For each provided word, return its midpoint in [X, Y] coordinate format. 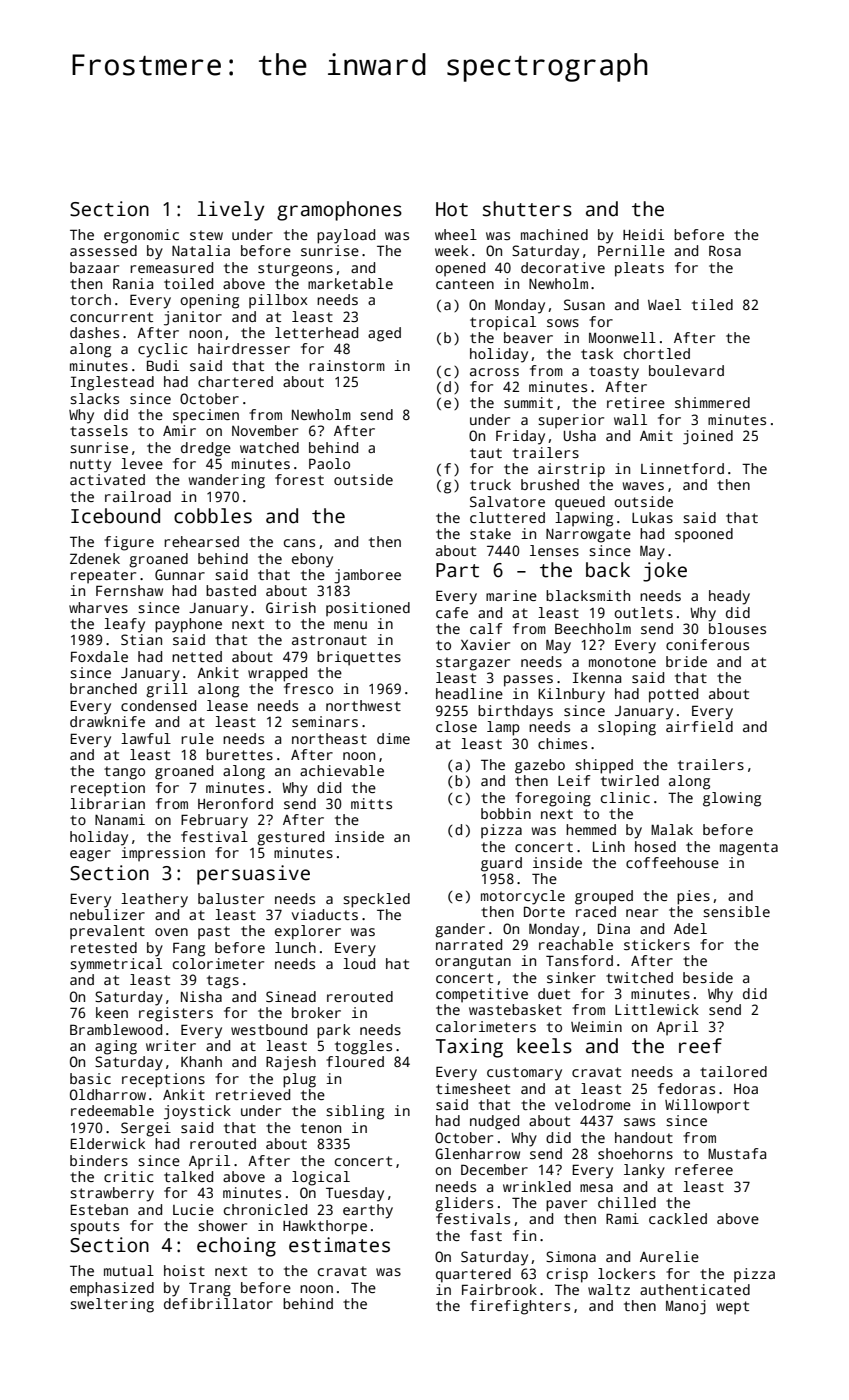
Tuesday [355, 1194]
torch [90, 299]
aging [116, 1047]
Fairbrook [499, 1289]
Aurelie [669, 1256]
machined [554, 234]
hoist [184, 1270]
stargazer [473, 664]
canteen [465, 284]
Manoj [686, 1307]
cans [299, 543]
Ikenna [597, 677]
